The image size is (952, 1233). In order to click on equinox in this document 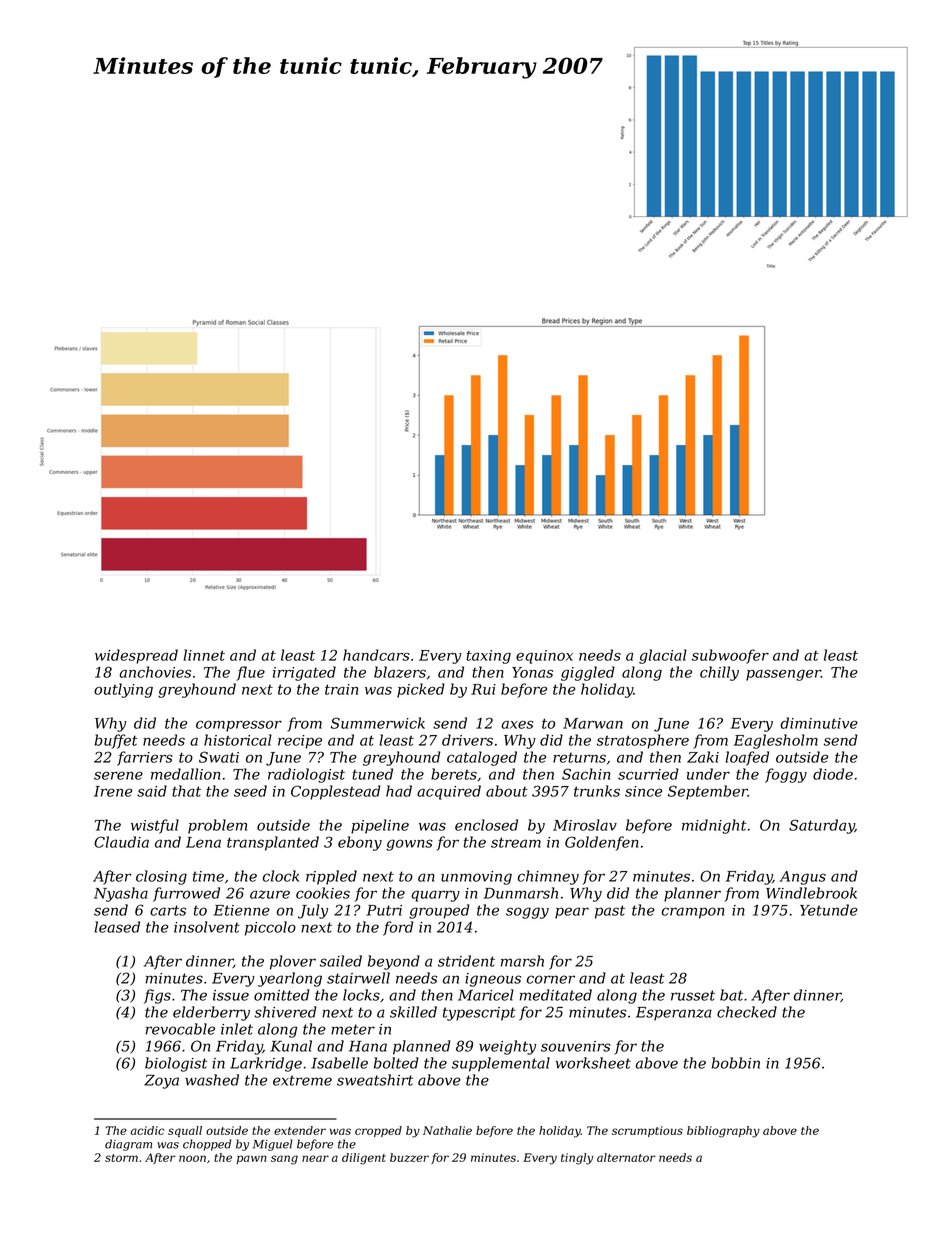, I will do `click(544, 657)`.
